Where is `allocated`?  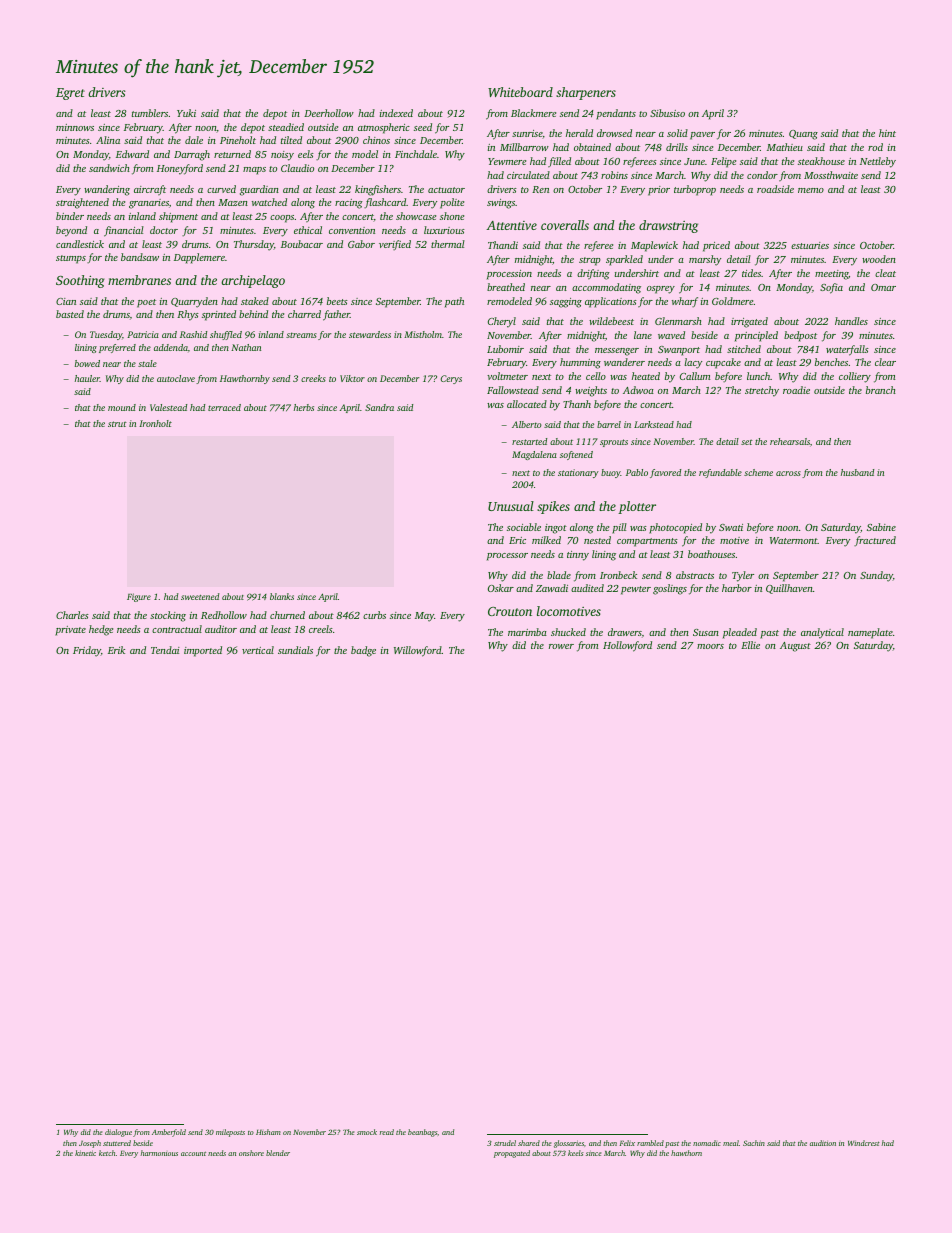 allocated is located at coordinates (527, 404).
